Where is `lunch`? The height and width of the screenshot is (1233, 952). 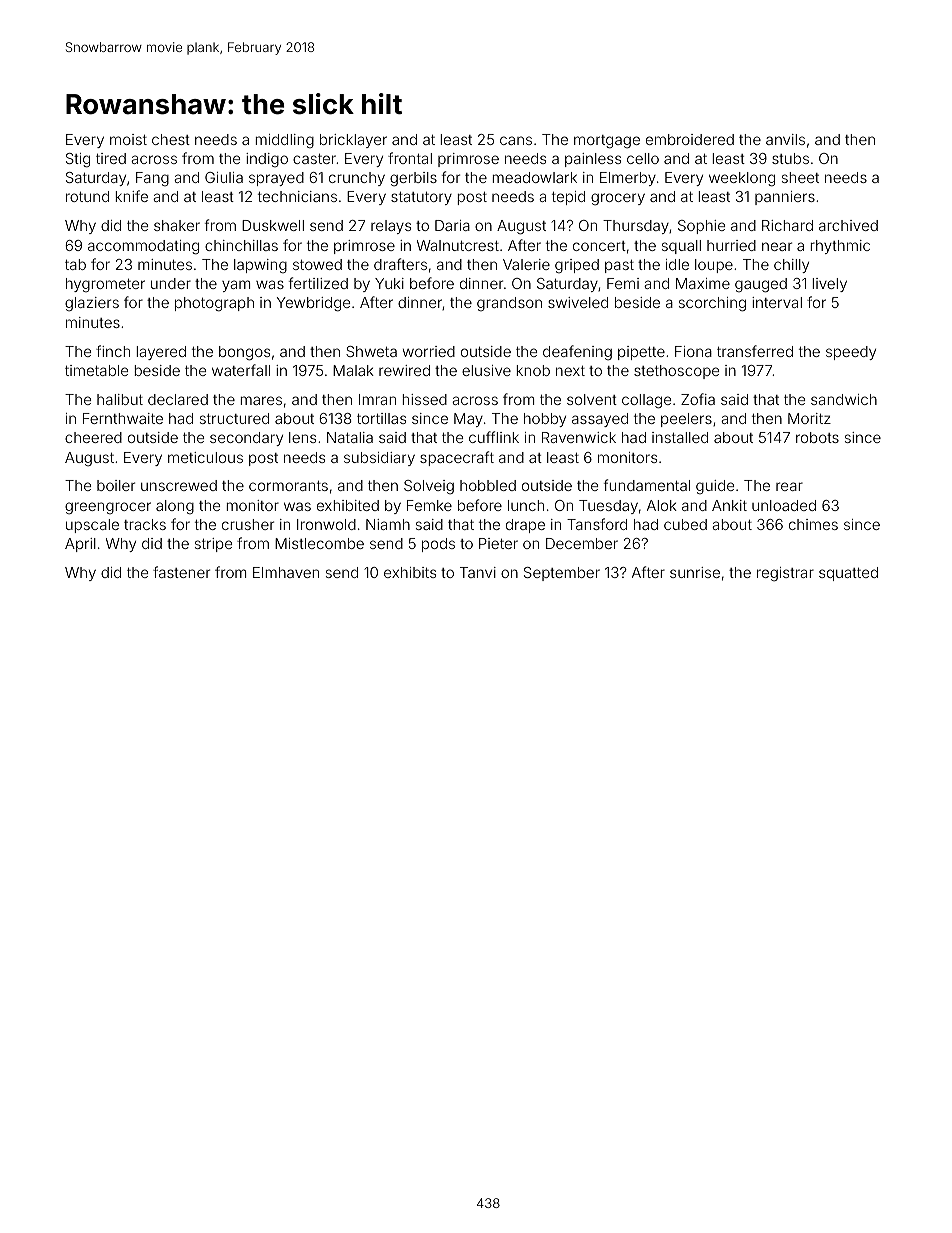 lunch is located at coordinates (526, 505).
